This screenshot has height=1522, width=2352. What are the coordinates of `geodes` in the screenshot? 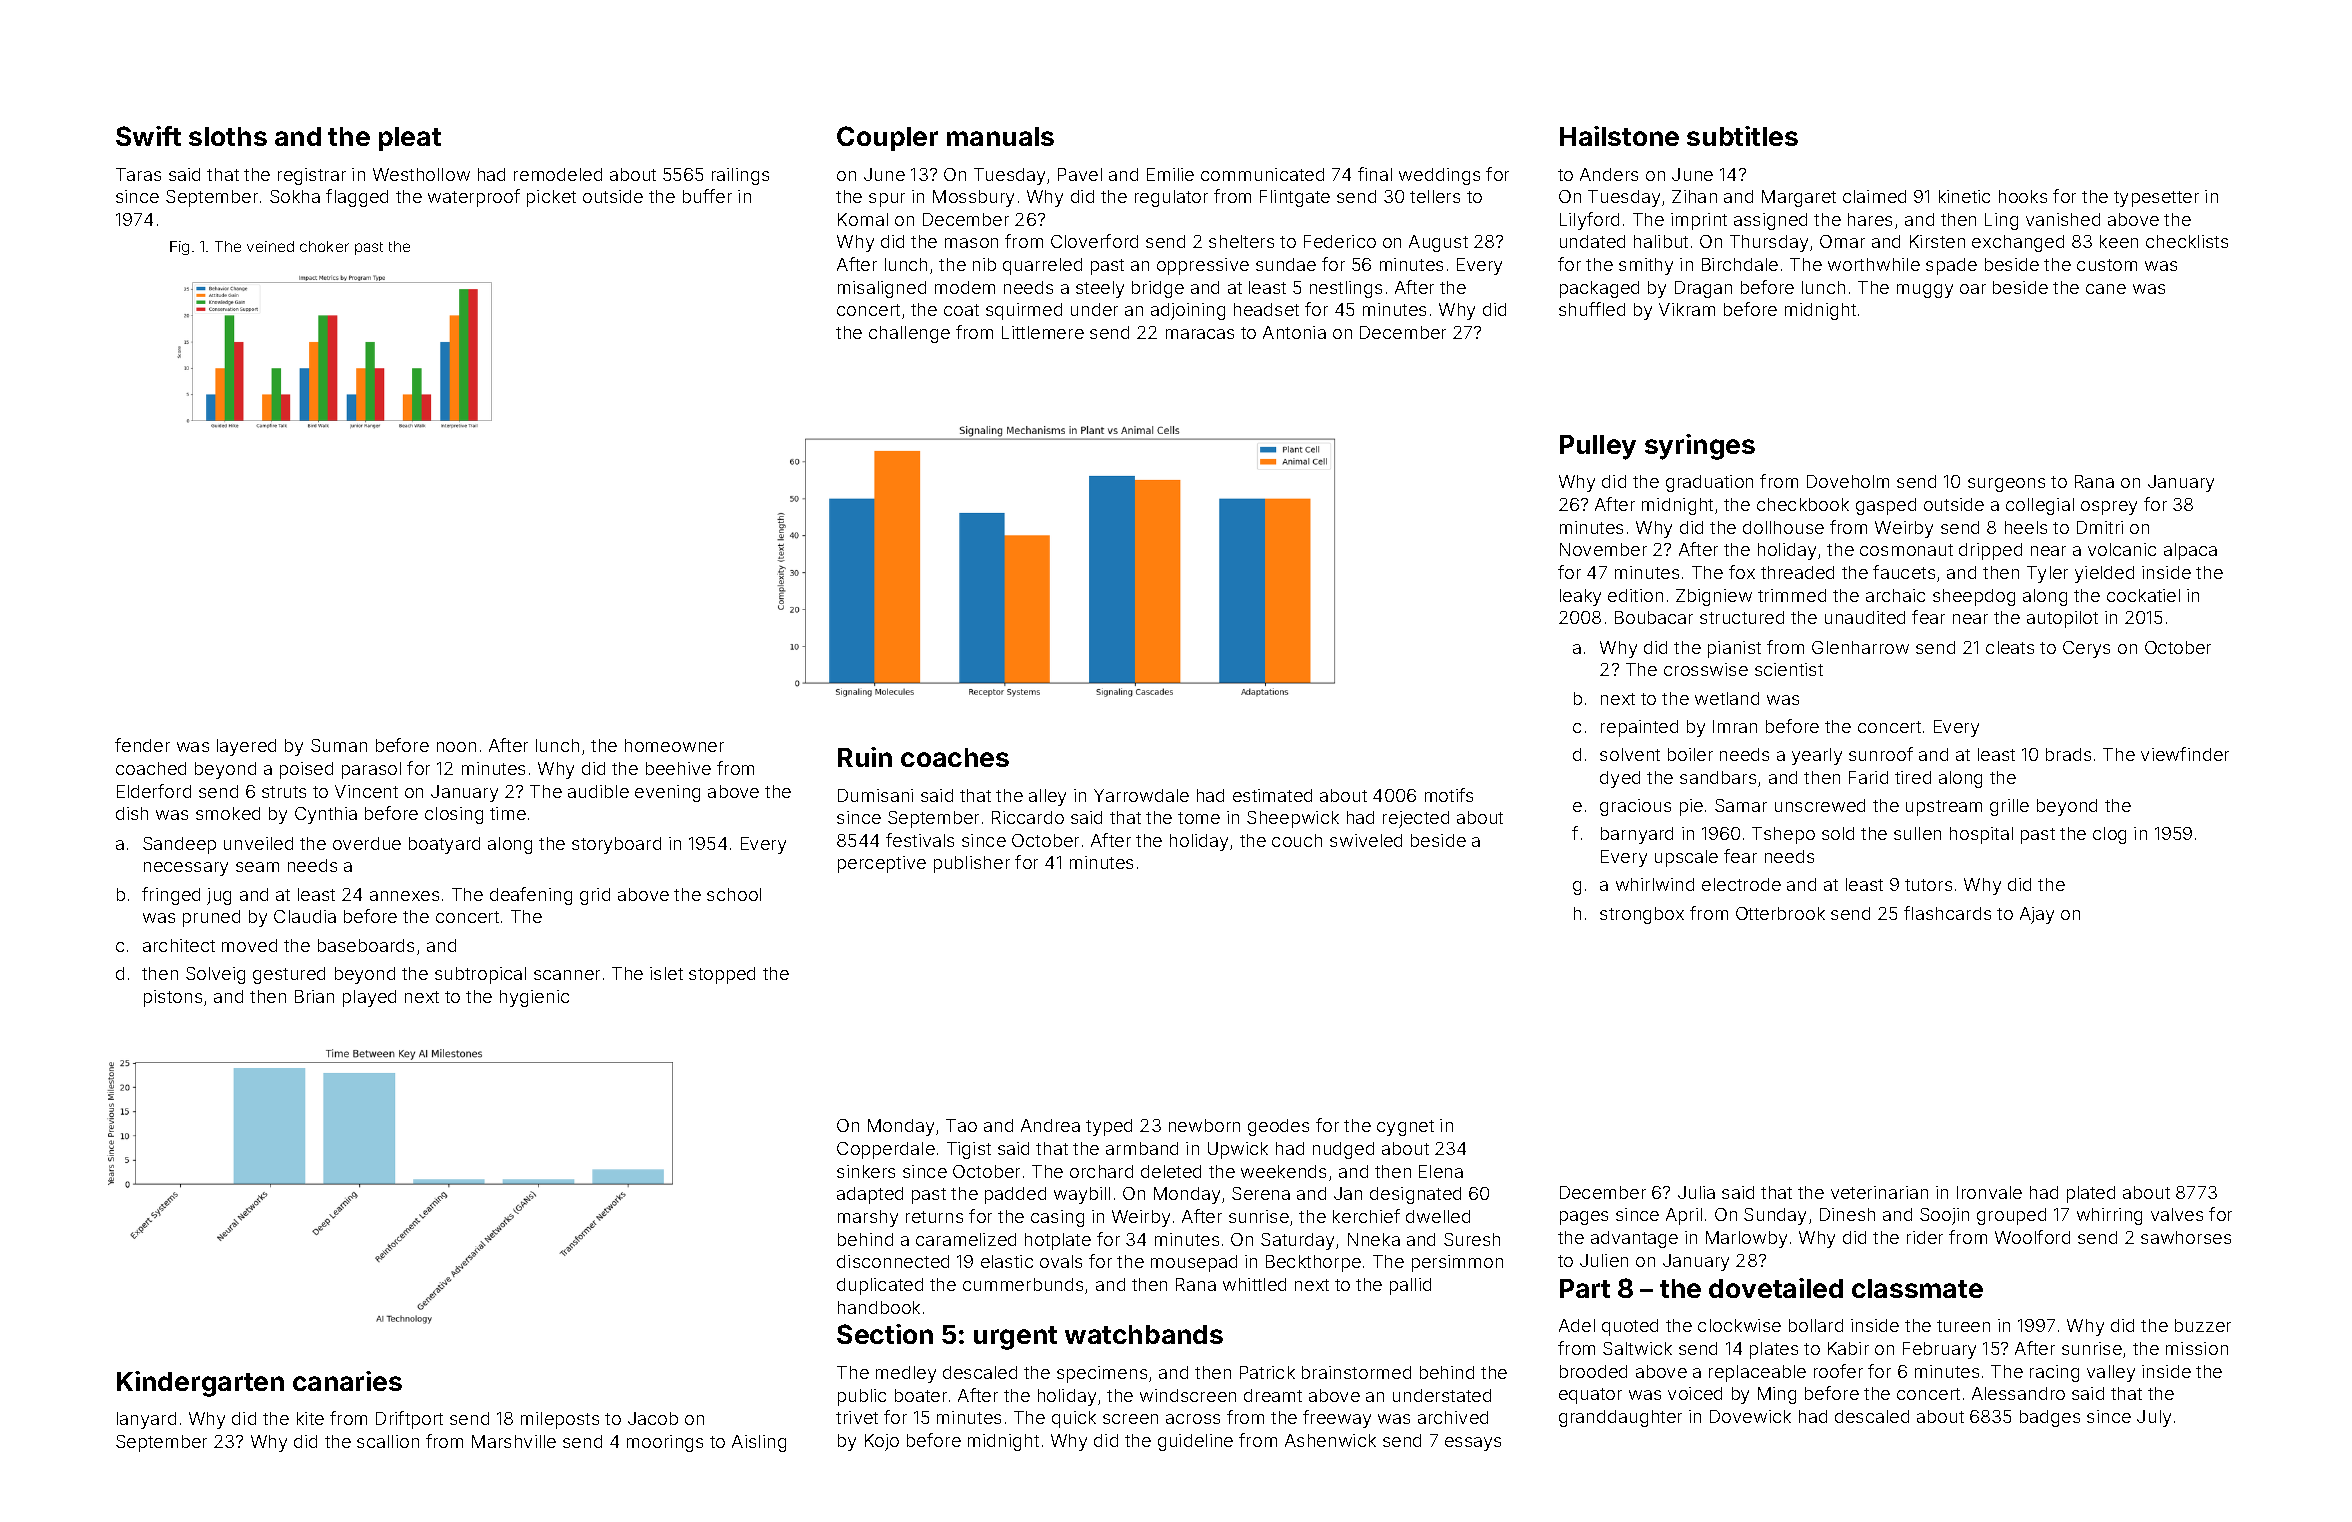 It's located at (1278, 1127).
